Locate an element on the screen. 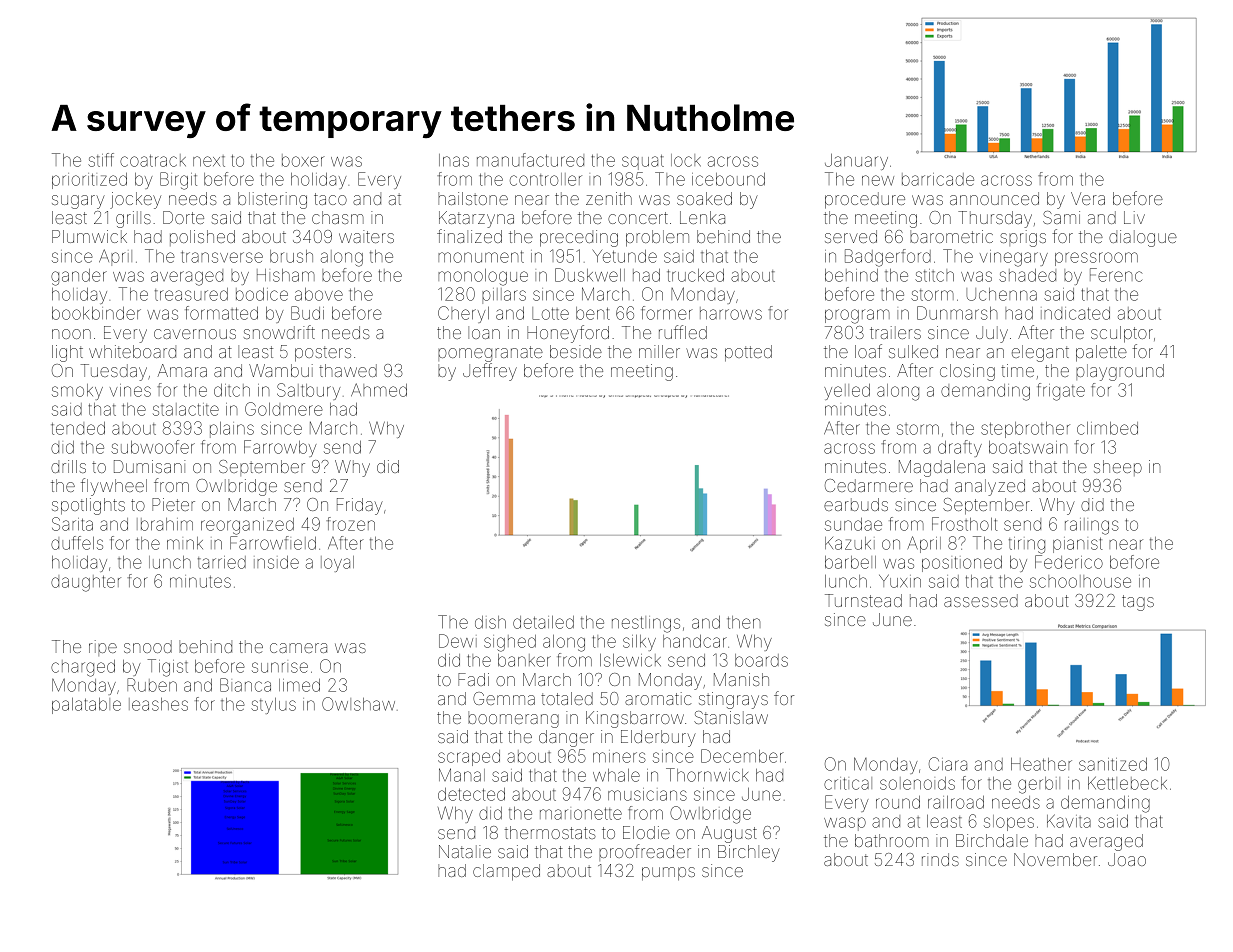 This screenshot has height=952, width=1233. snowdrift is located at coordinates (279, 332).
